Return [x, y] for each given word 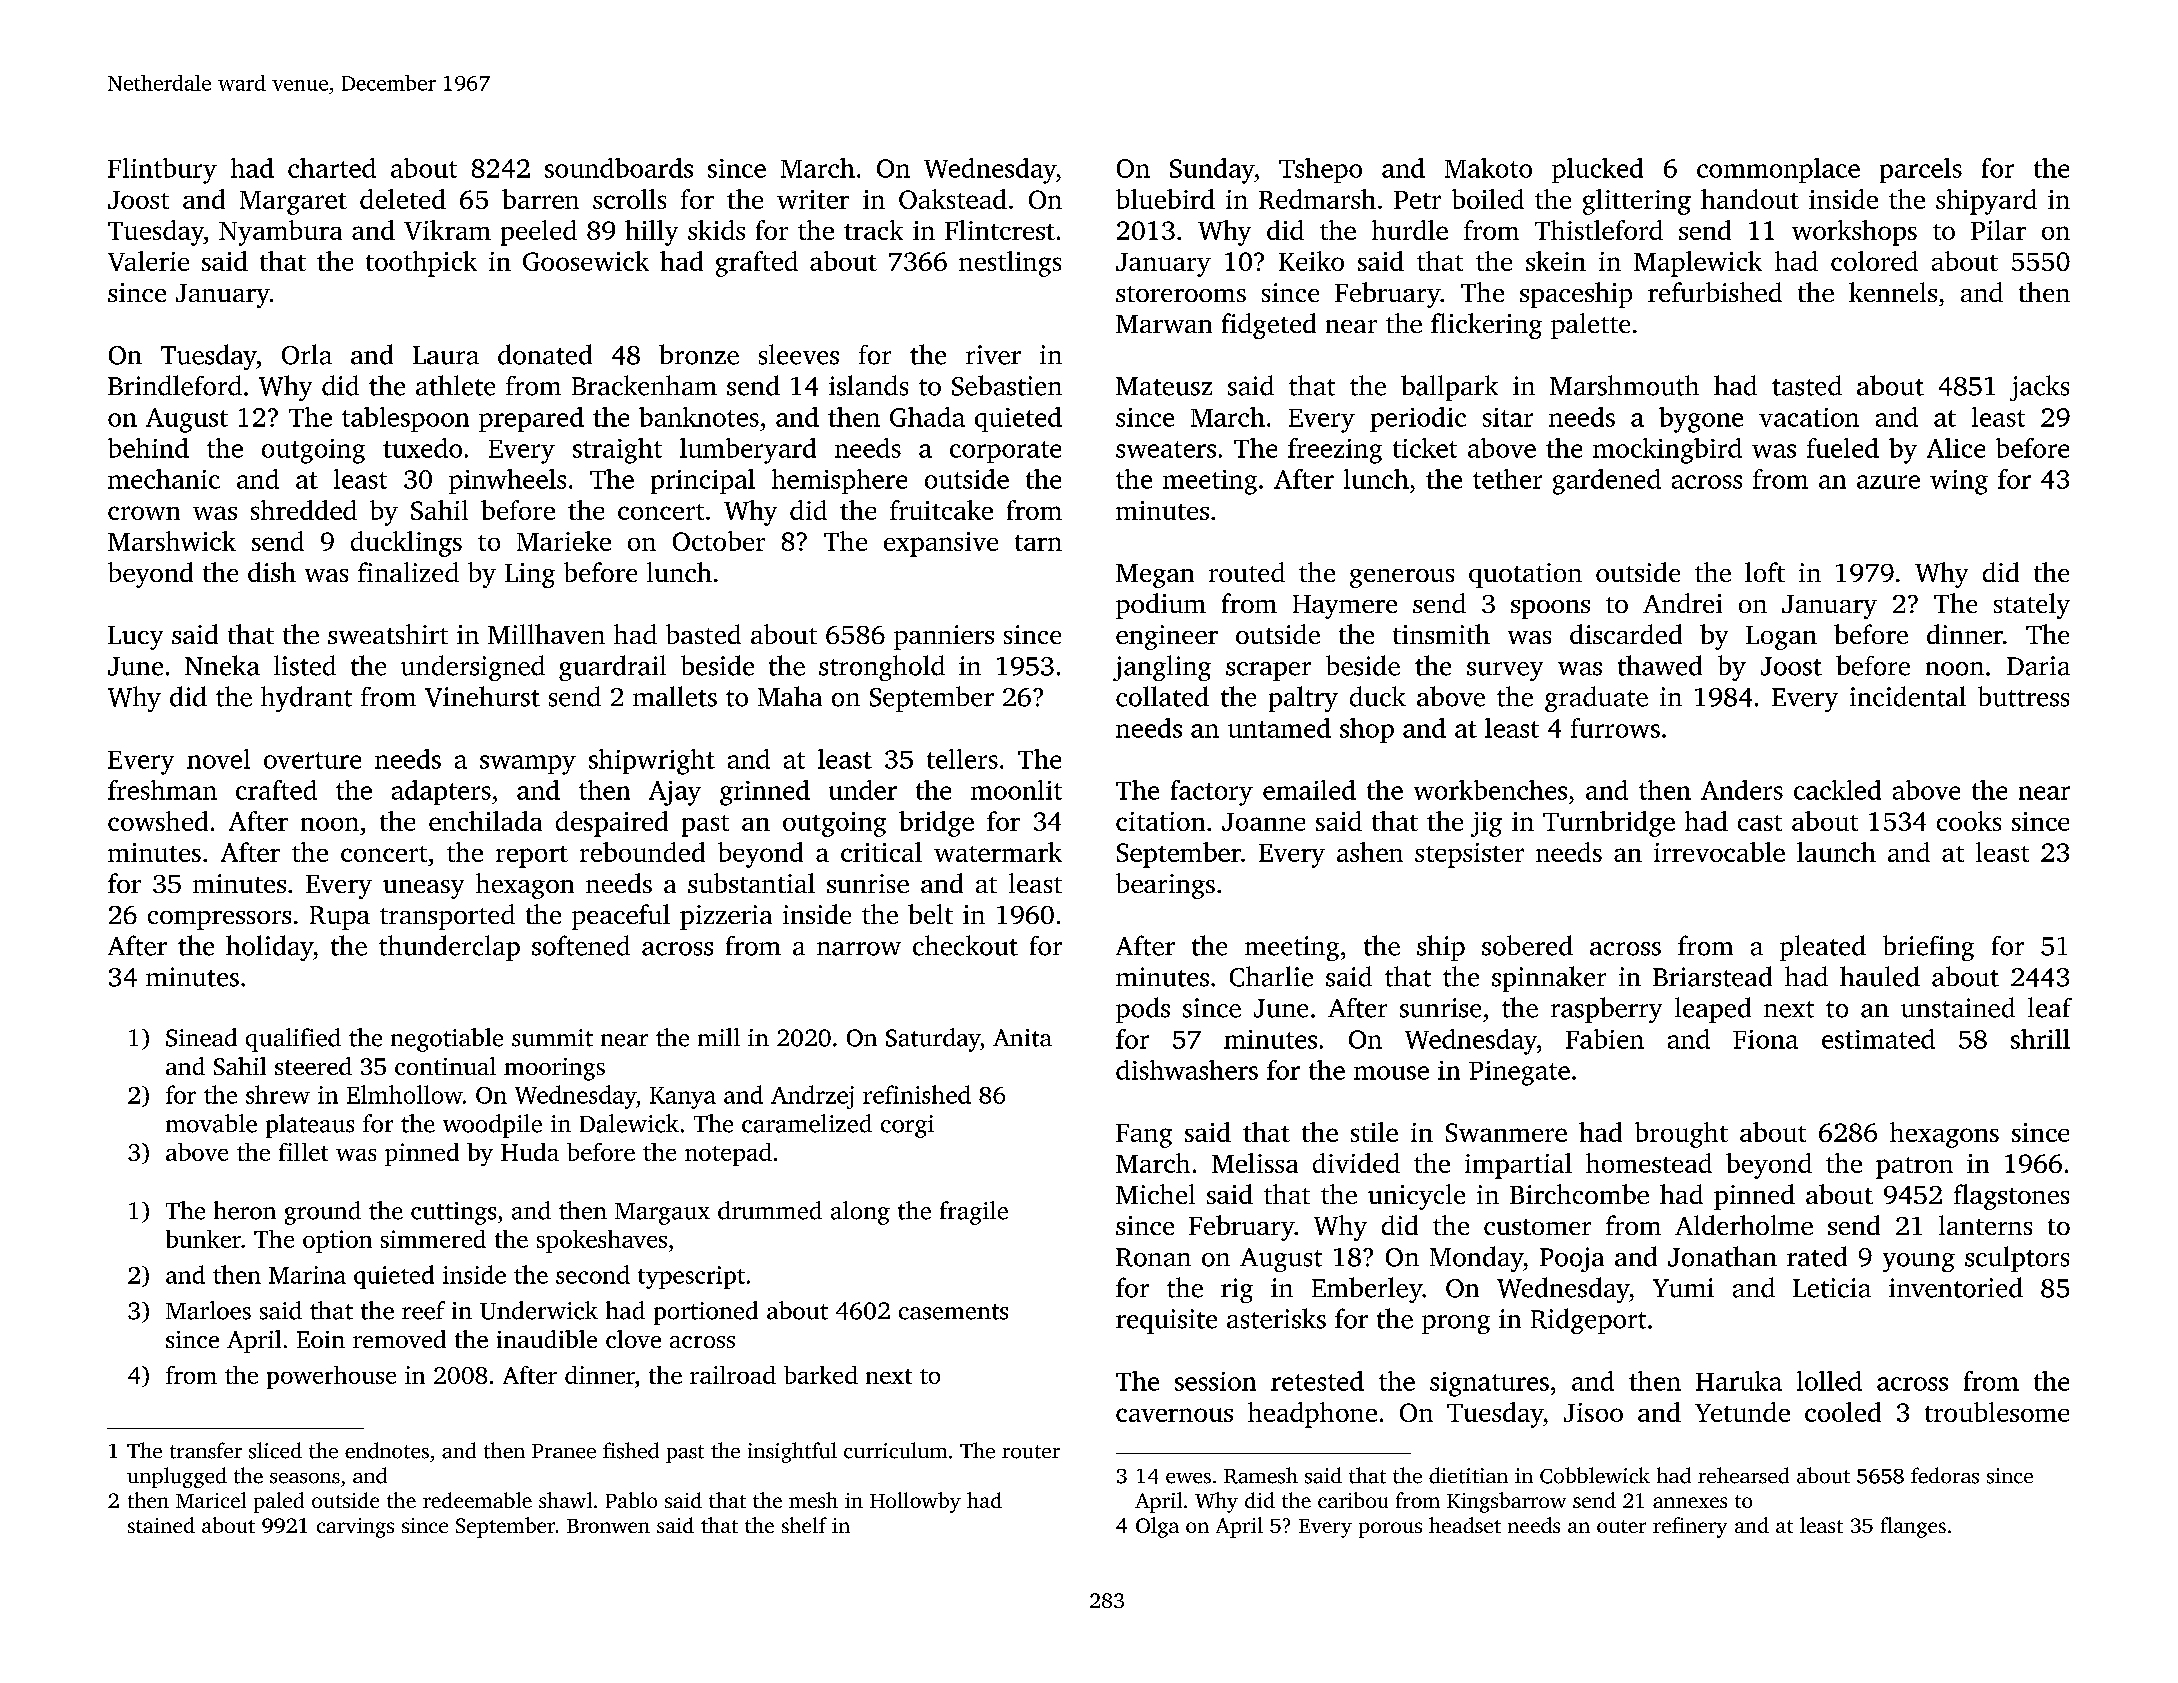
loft [1765, 572]
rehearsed [1743, 1475]
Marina [307, 1275]
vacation [1809, 417]
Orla [307, 354]
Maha [790, 696]
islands [868, 385]
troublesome [1997, 1412]
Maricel [211, 1500]
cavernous [1174, 1415]
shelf [804, 1525]
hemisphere [839, 481]
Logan [1781, 638]
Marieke [564, 541]
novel [218, 759]
